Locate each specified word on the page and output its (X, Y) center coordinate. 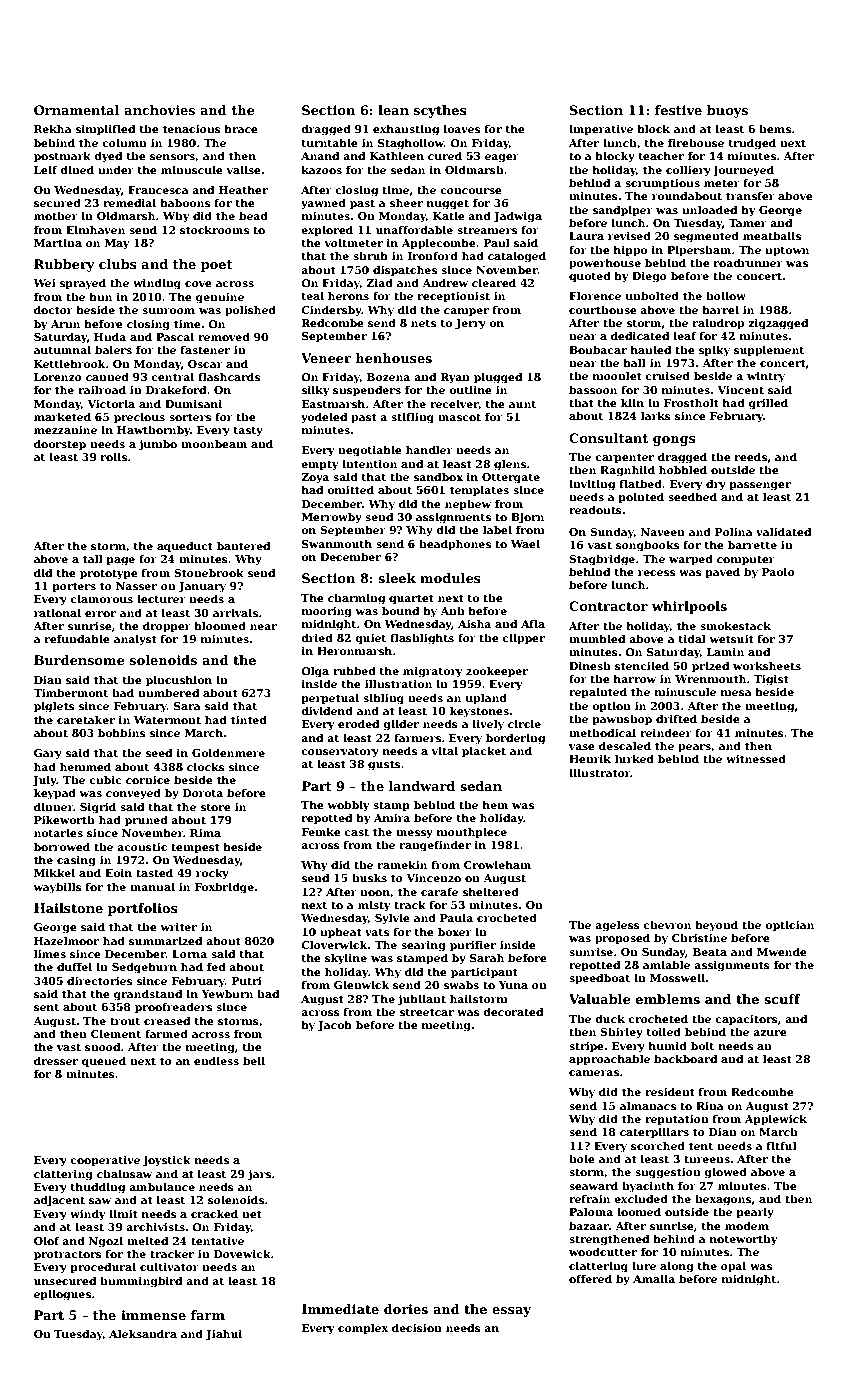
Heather (243, 189)
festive (678, 110)
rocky (212, 874)
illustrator (600, 772)
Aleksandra (143, 1333)
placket (484, 751)
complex (363, 1328)
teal (312, 295)
